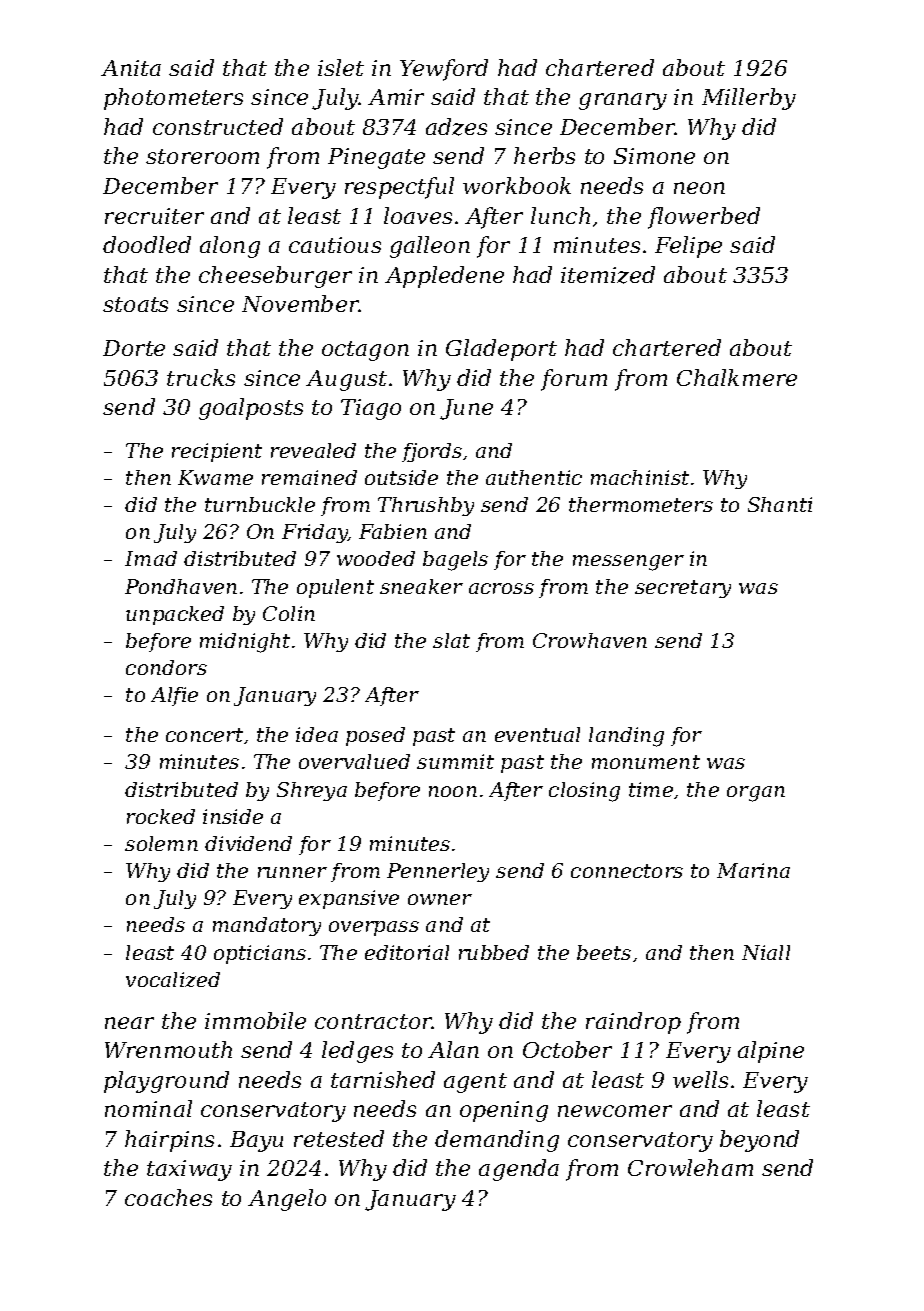  Describe the element at coordinates (756, 794) in the screenshot. I see `organ` at that location.
